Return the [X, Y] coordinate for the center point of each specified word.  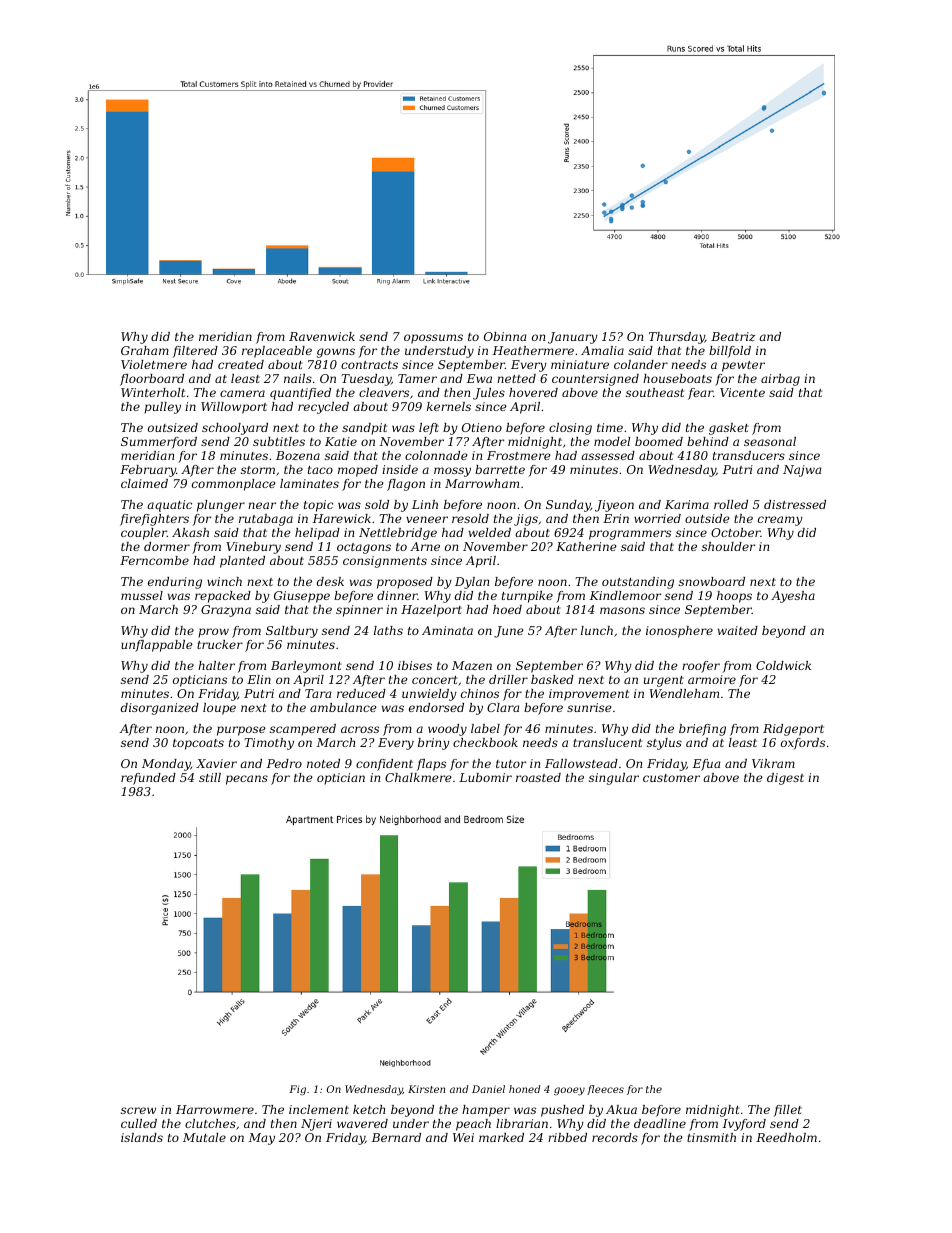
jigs [526, 520]
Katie [341, 441]
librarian [522, 1123]
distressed [795, 504]
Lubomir [485, 777]
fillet [788, 1111]
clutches [210, 1123]
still [210, 777]
